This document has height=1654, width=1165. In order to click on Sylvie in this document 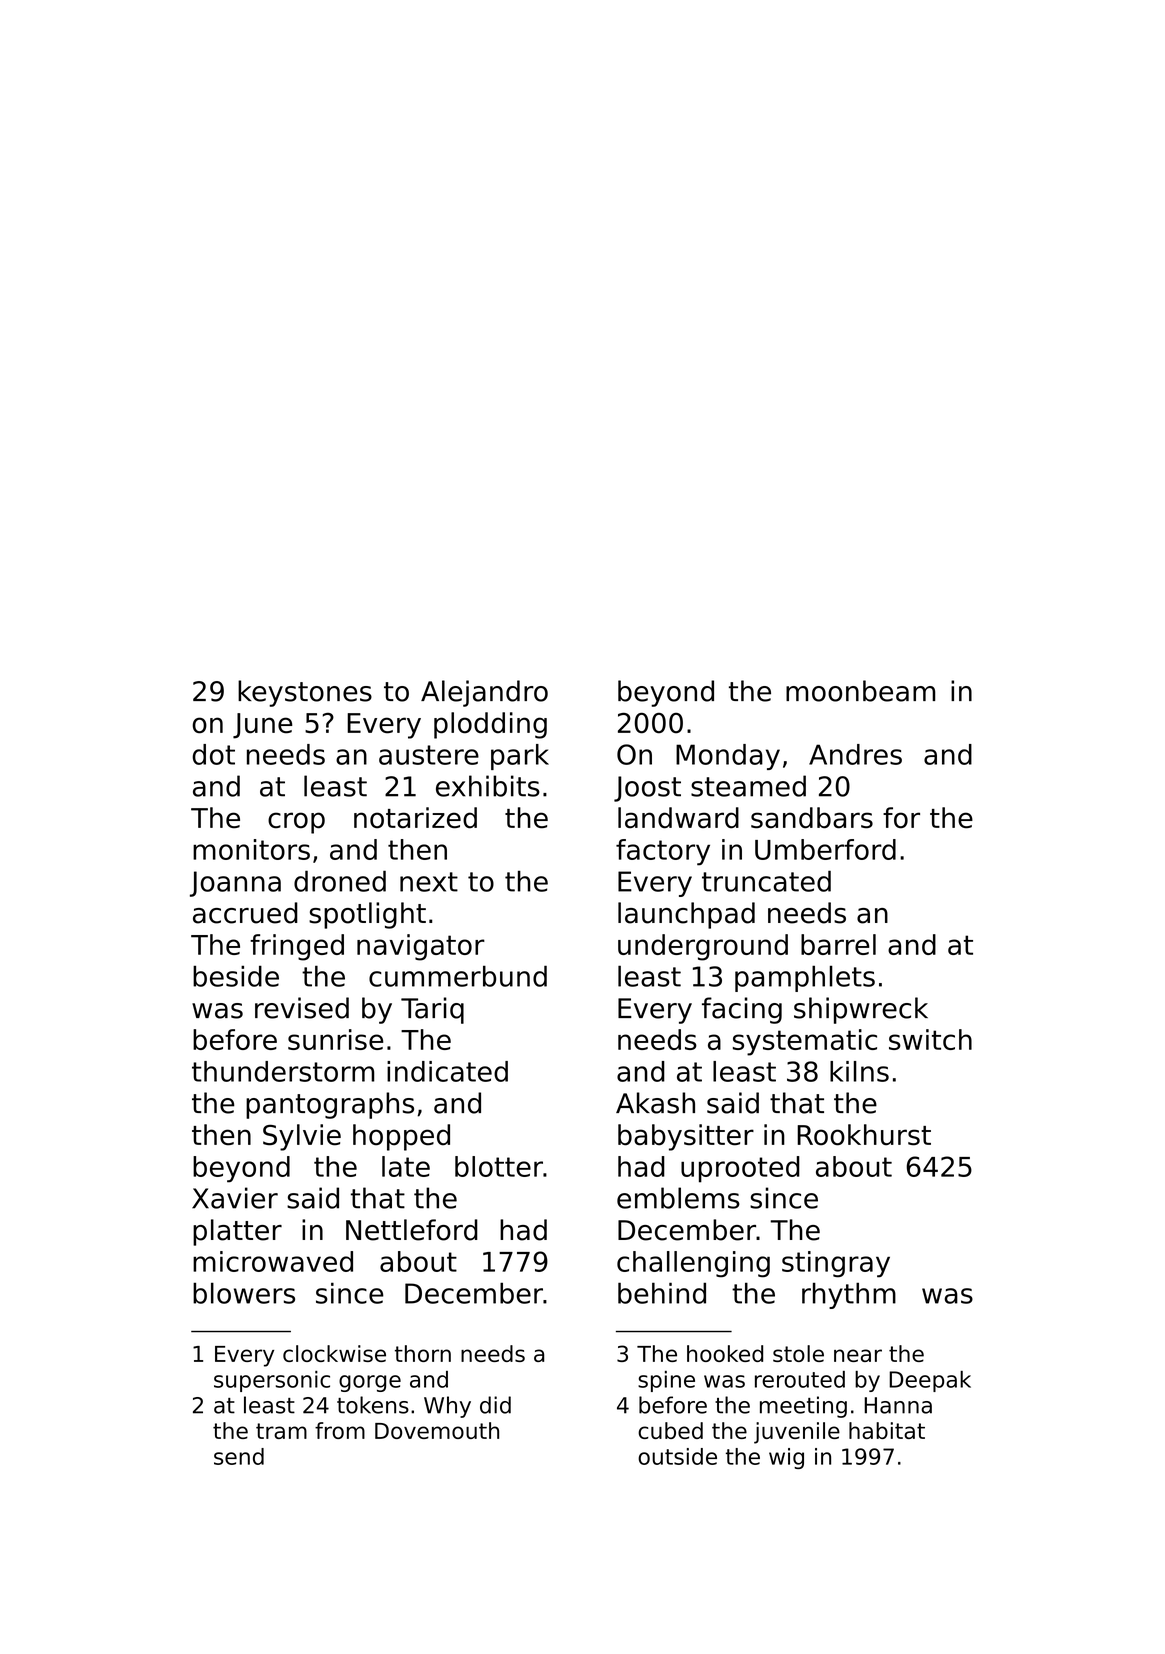, I will do `click(302, 1137)`.
